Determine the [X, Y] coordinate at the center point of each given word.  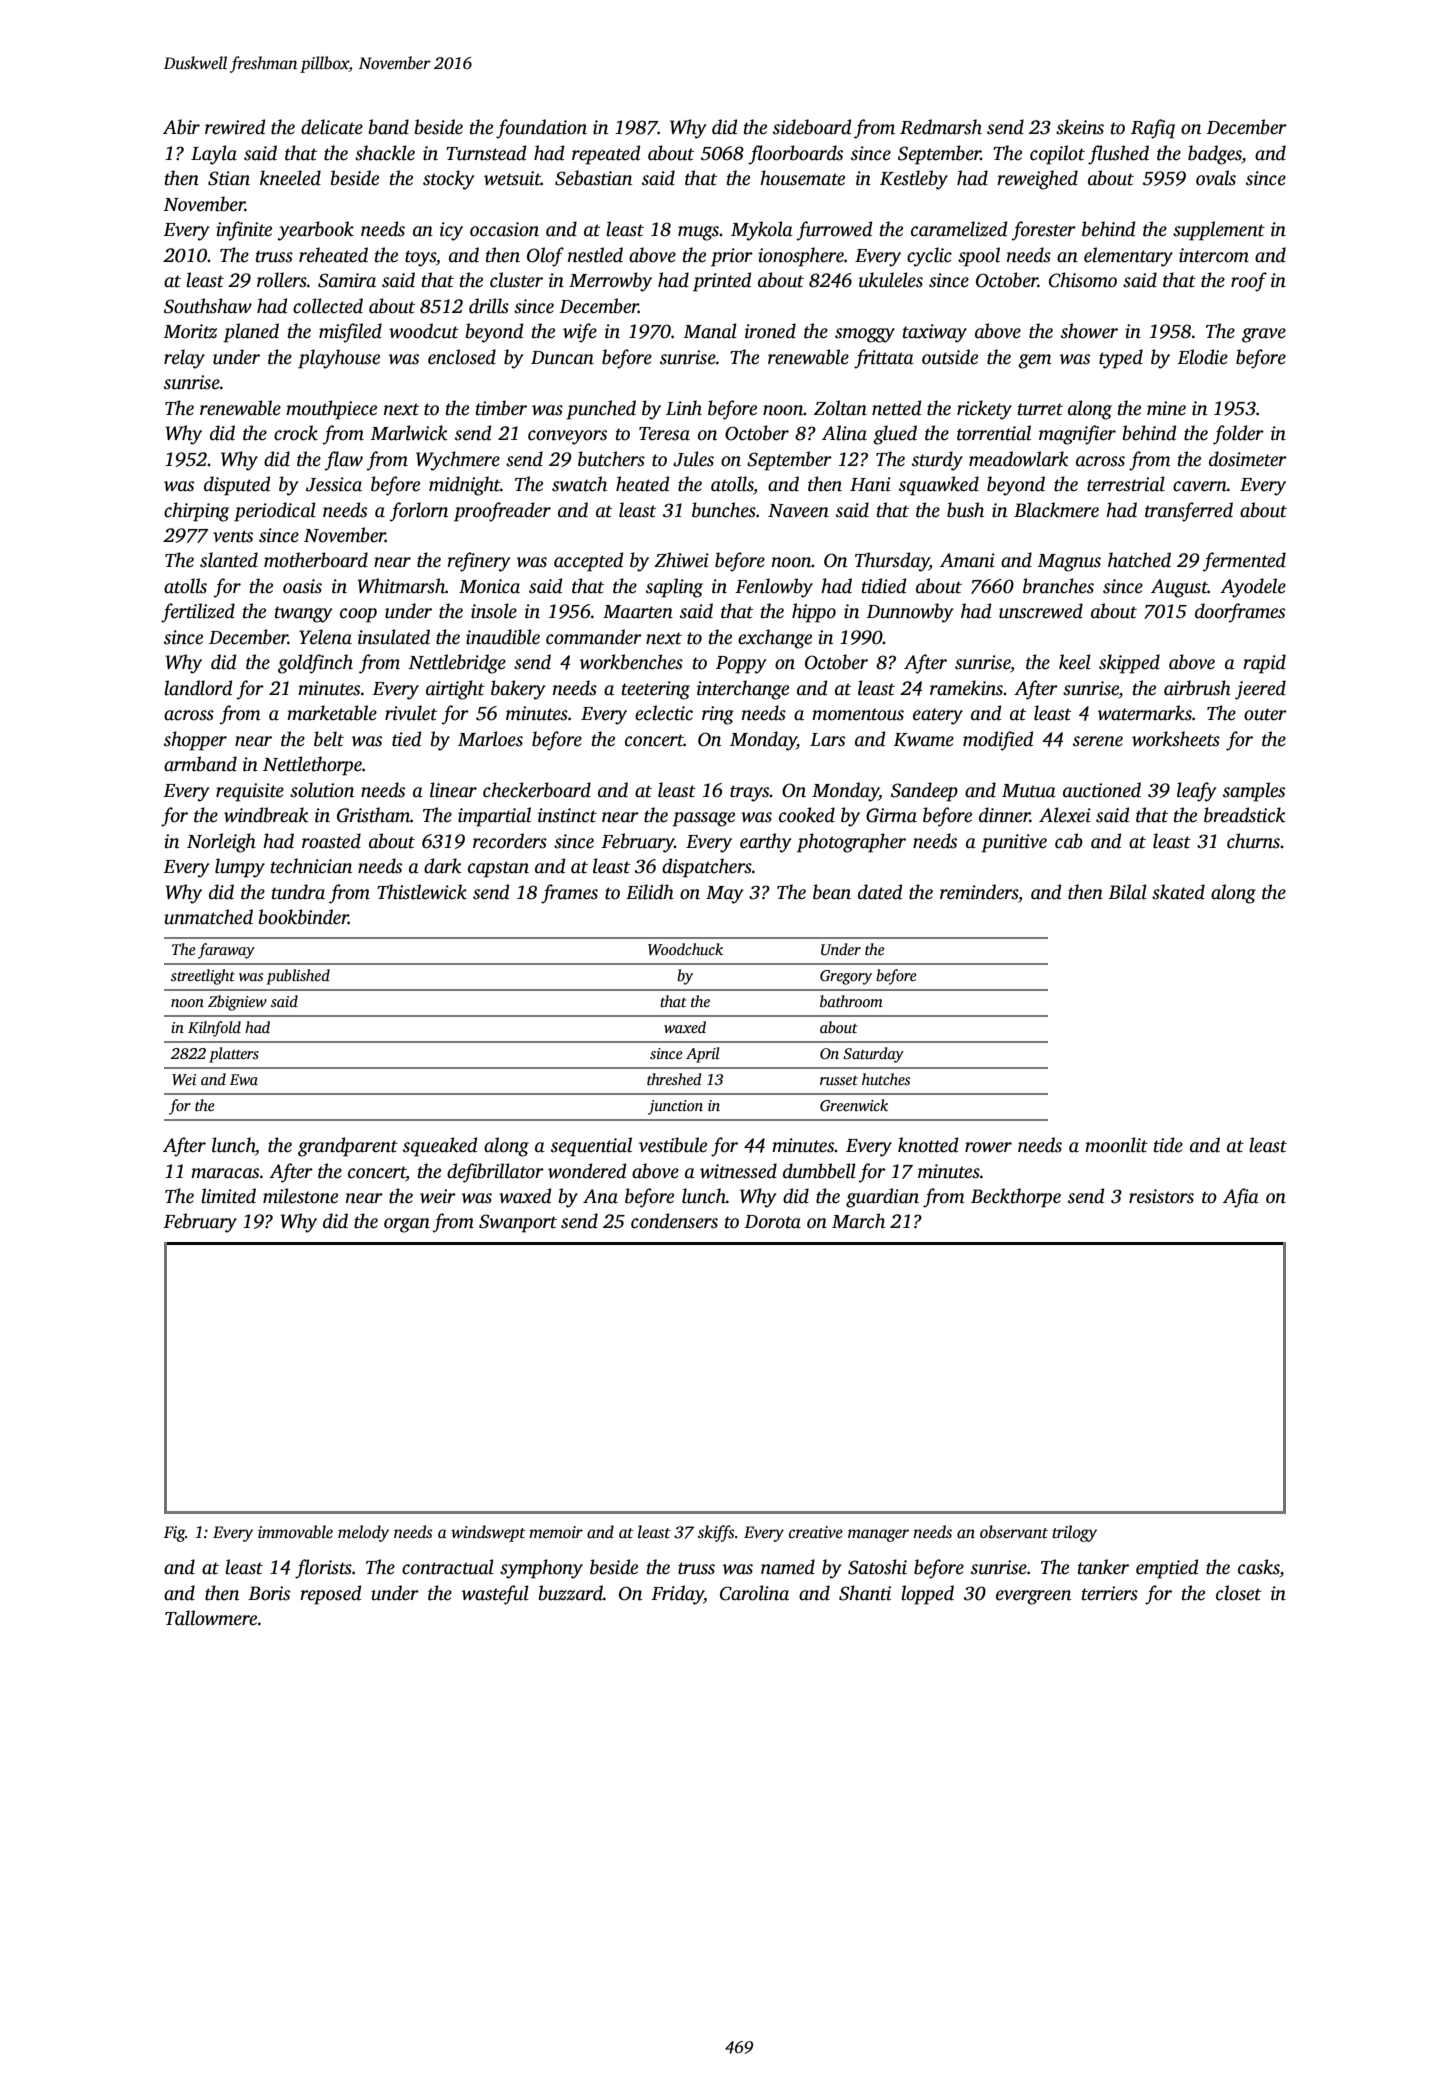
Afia [1241, 1198]
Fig [174, 1534]
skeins [1080, 127]
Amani [967, 560]
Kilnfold [214, 1029]
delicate [332, 127]
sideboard [812, 127]
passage [703, 819]
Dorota [772, 1222]
